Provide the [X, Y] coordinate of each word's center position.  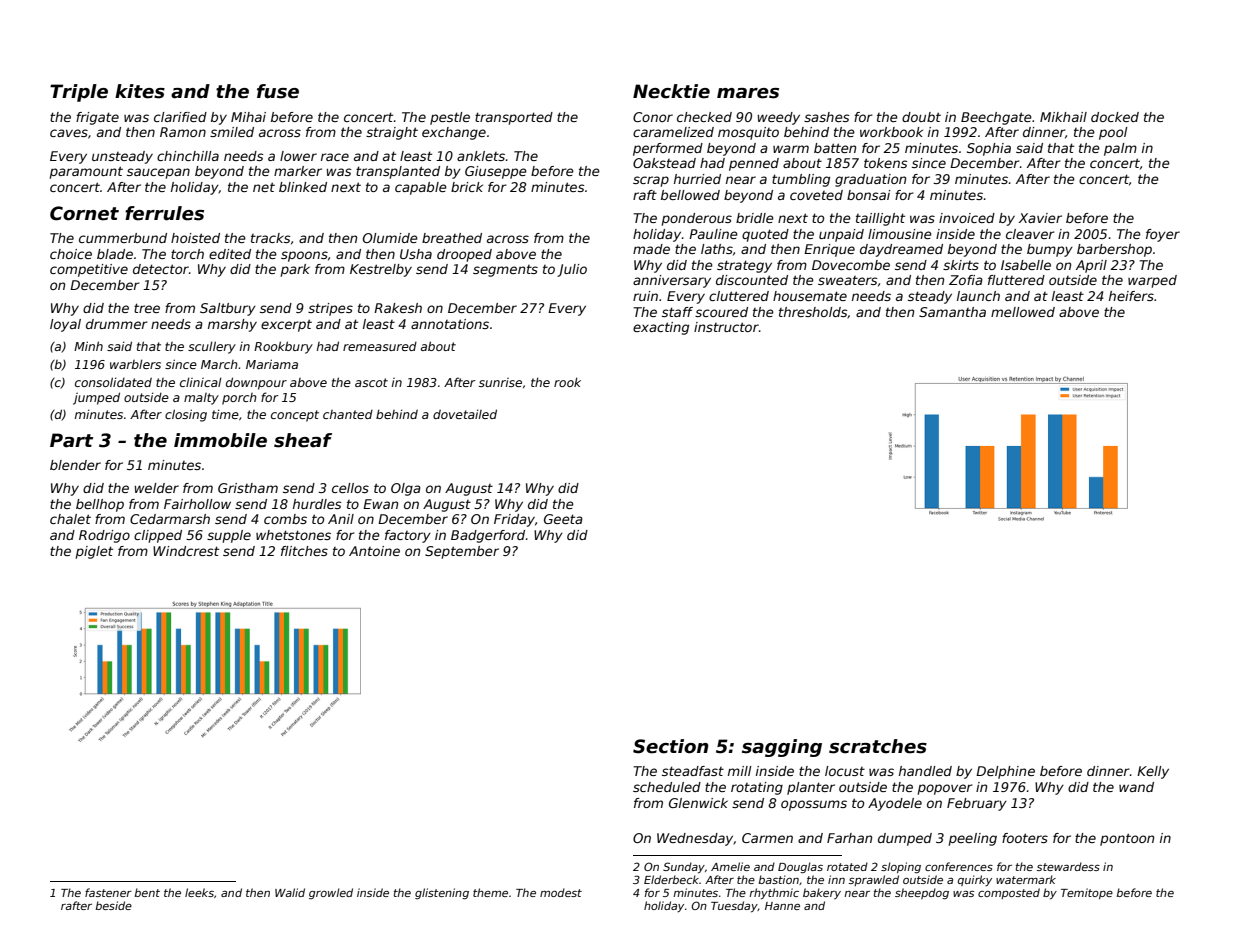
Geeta [563, 519]
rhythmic [774, 893]
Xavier [1040, 218]
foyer [1163, 235]
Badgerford [488, 536]
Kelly [1153, 772]
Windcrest [186, 551]
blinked [303, 187]
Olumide [390, 238]
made [651, 249]
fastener [108, 892]
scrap [651, 181]
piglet [94, 552]
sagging [782, 748]
